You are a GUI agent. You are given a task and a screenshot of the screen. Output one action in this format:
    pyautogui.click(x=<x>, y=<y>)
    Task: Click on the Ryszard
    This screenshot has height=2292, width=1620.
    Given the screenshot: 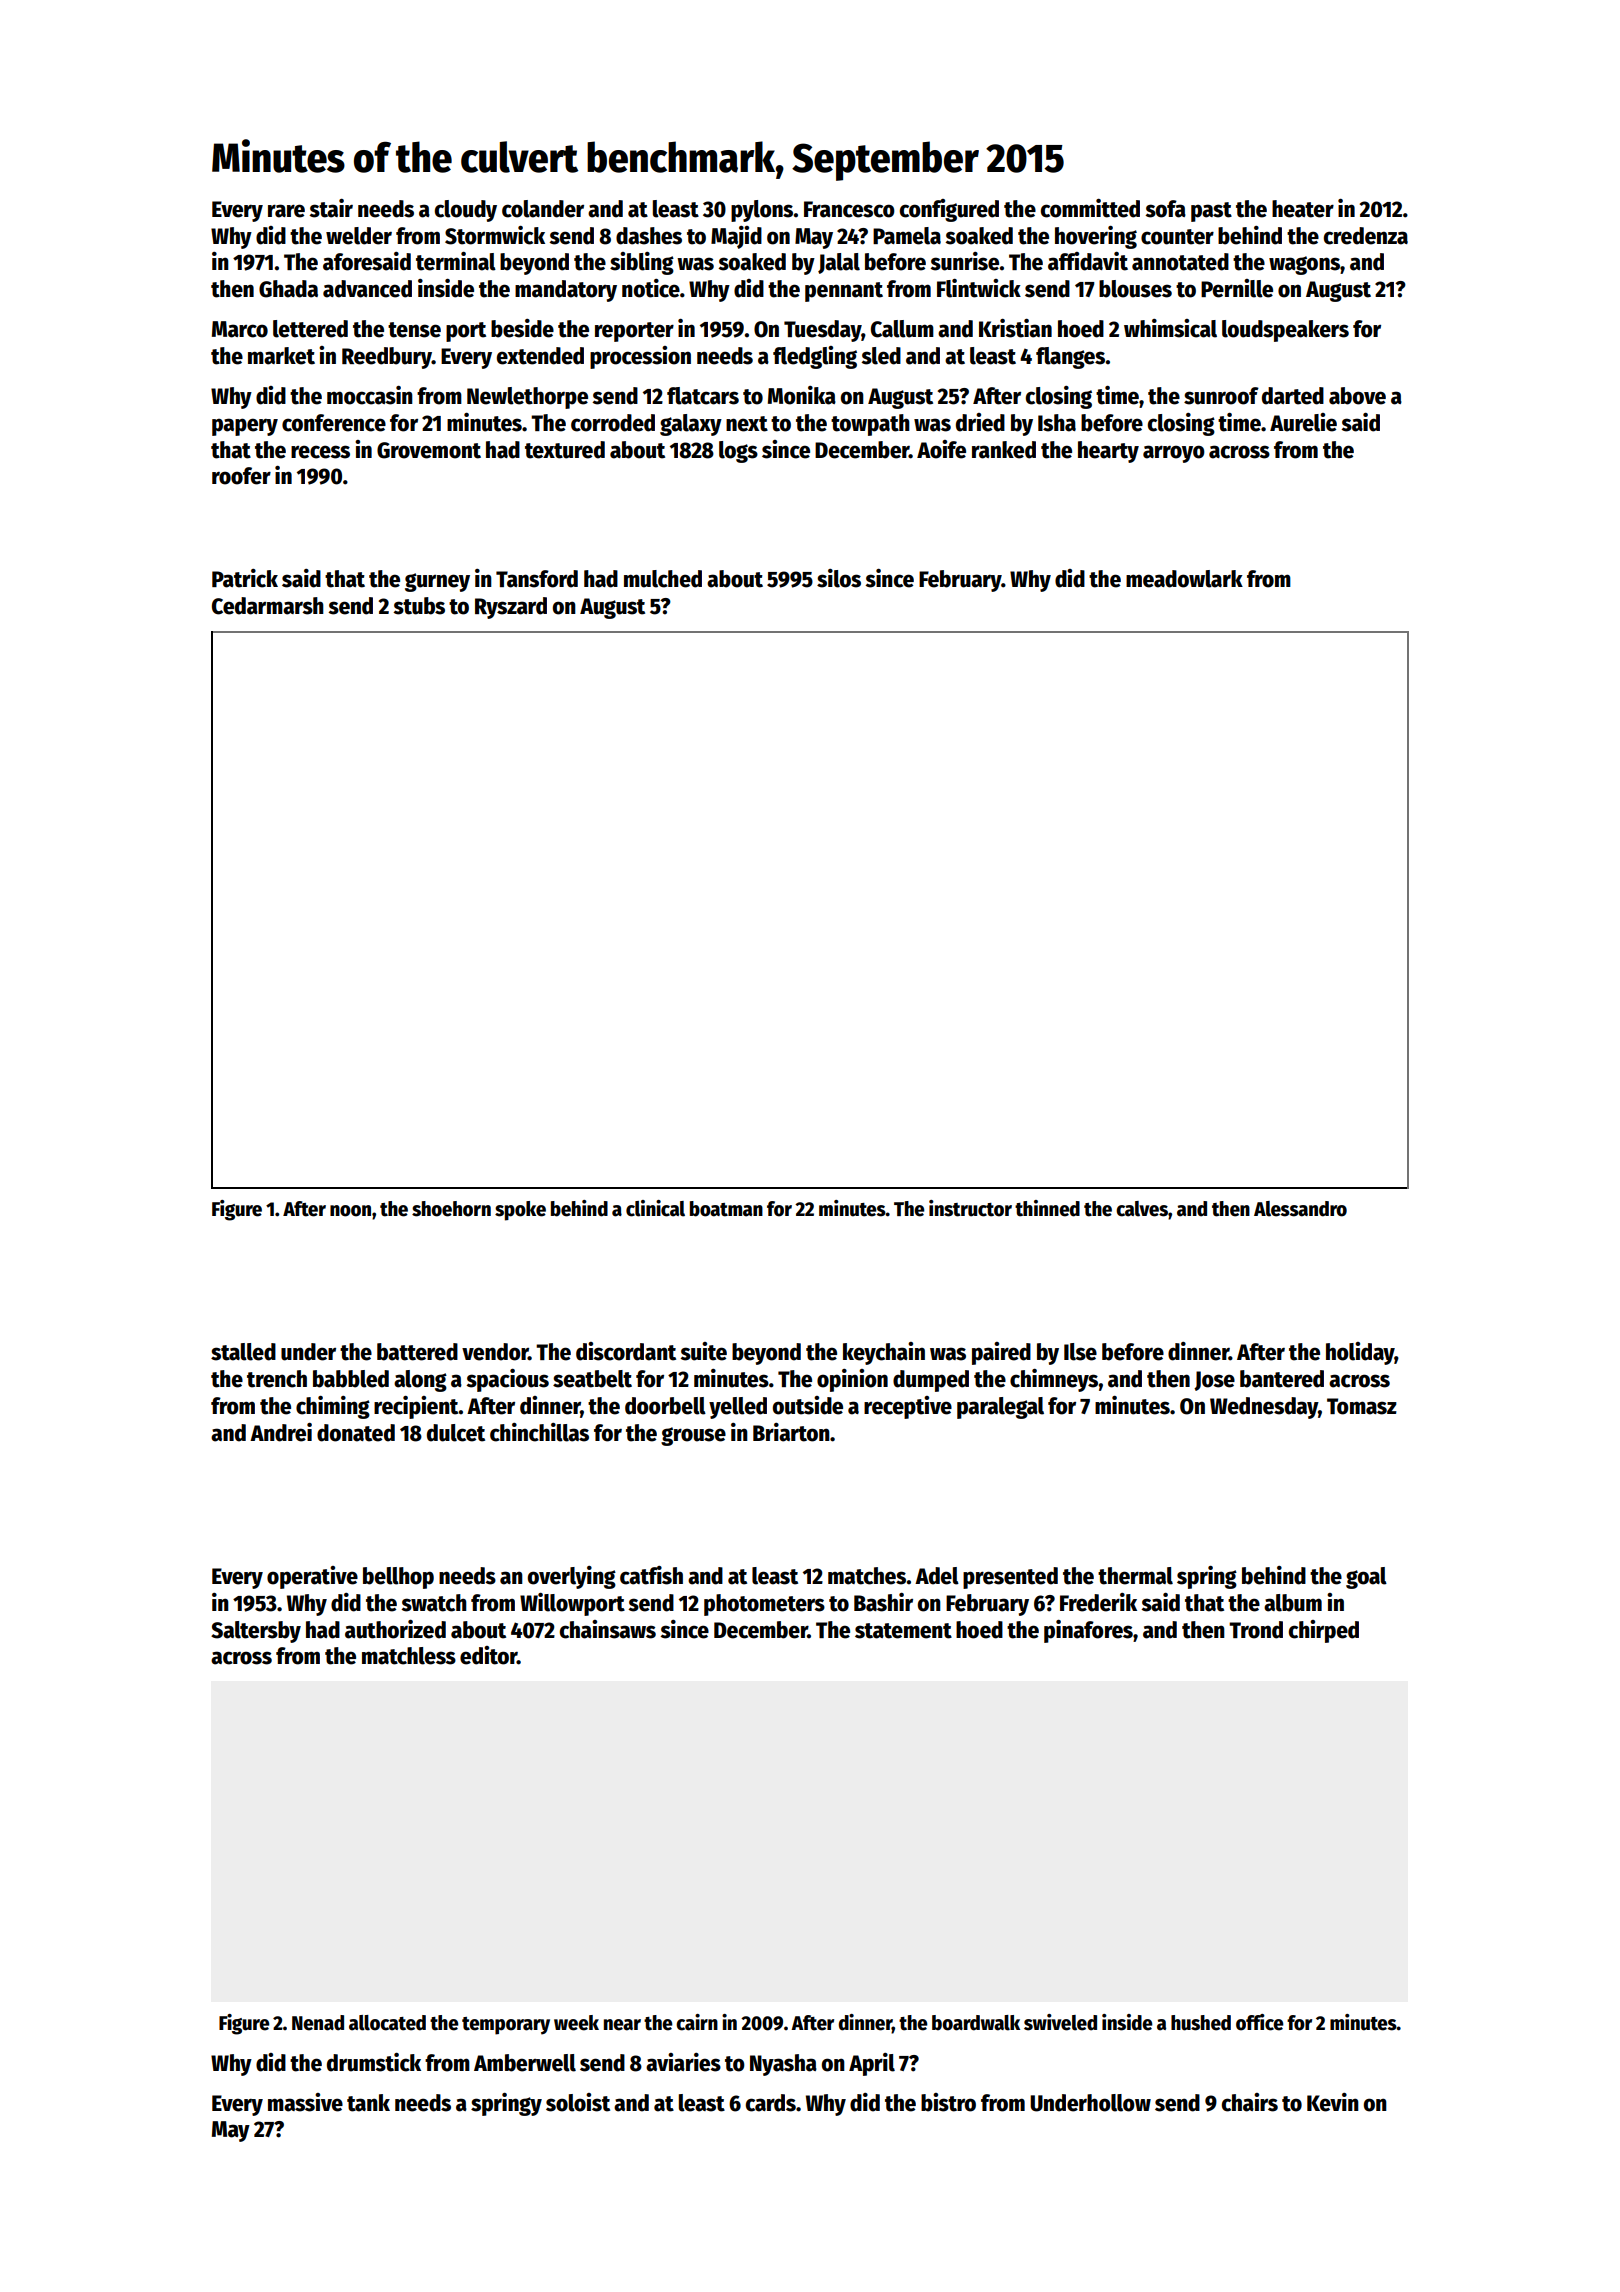 What is the action you would take?
    pyautogui.click(x=511, y=608)
